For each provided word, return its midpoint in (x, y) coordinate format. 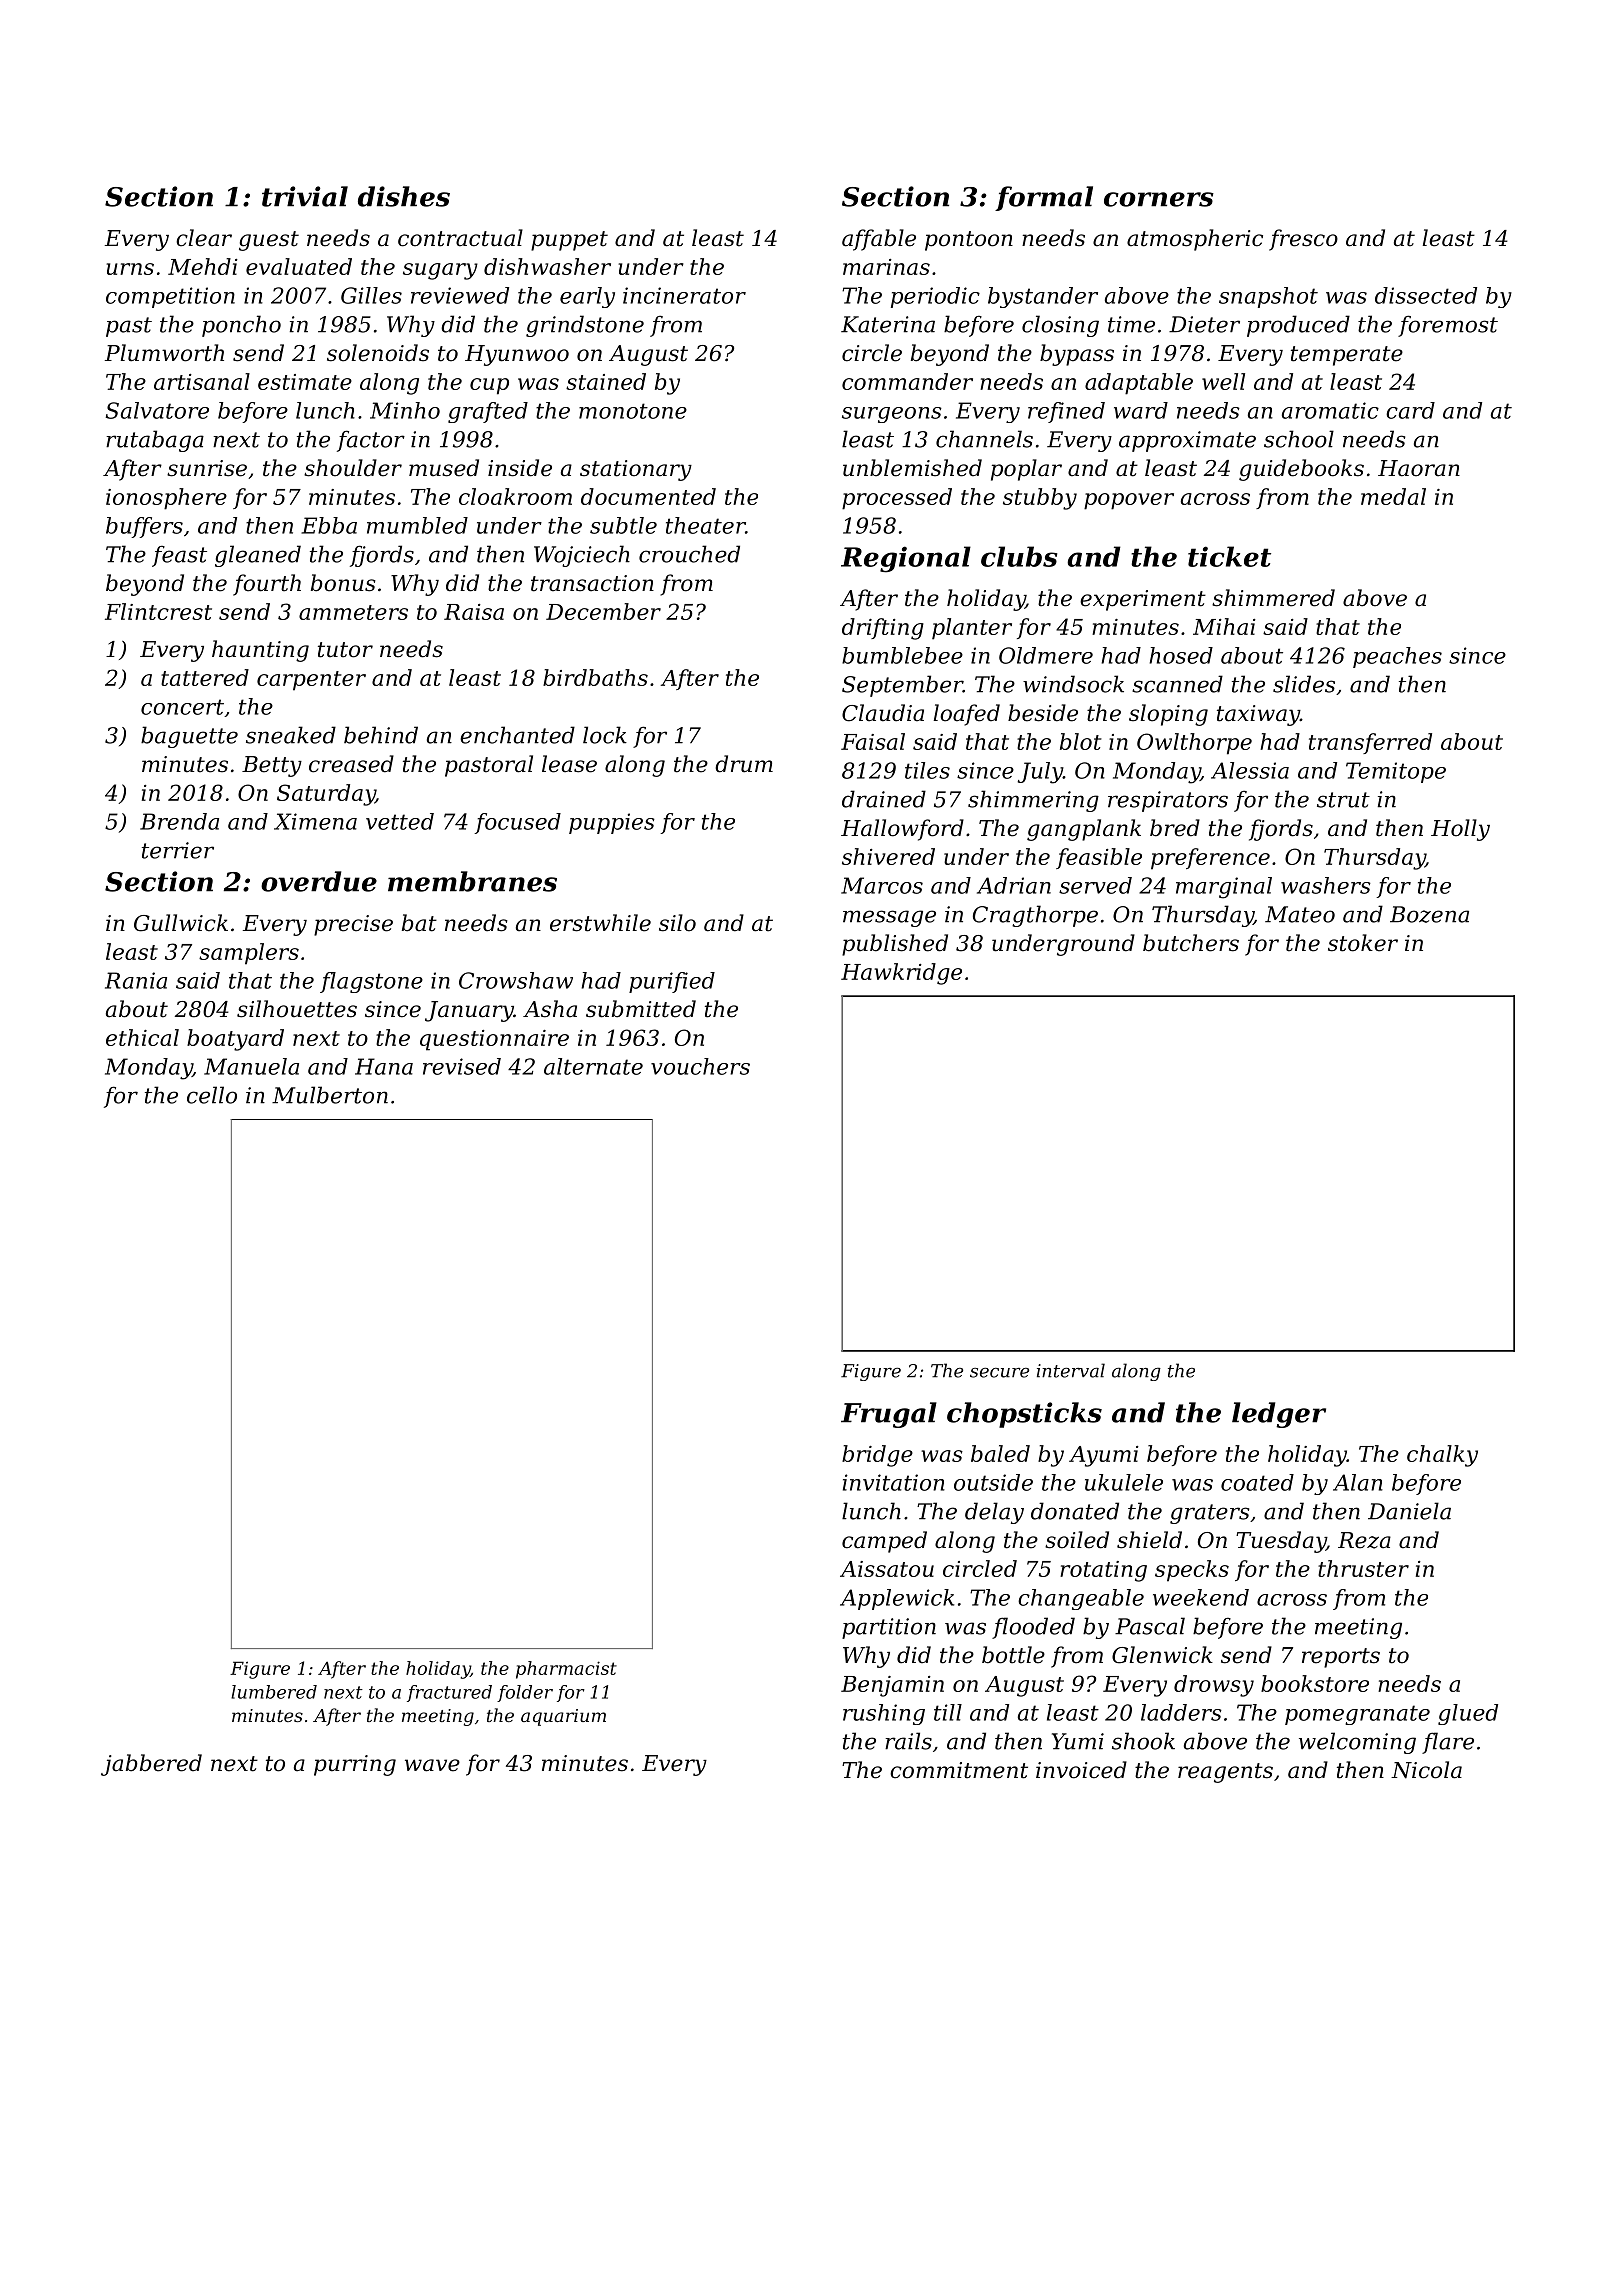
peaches (1397, 657)
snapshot (1268, 297)
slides (1304, 684)
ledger (1279, 1415)
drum (744, 764)
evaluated (299, 266)
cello (212, 1095)
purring (355, 1765)
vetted (400, 821)
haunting (260, 651)
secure (999, 1373)
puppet (569, 241)
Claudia (883, 713)
